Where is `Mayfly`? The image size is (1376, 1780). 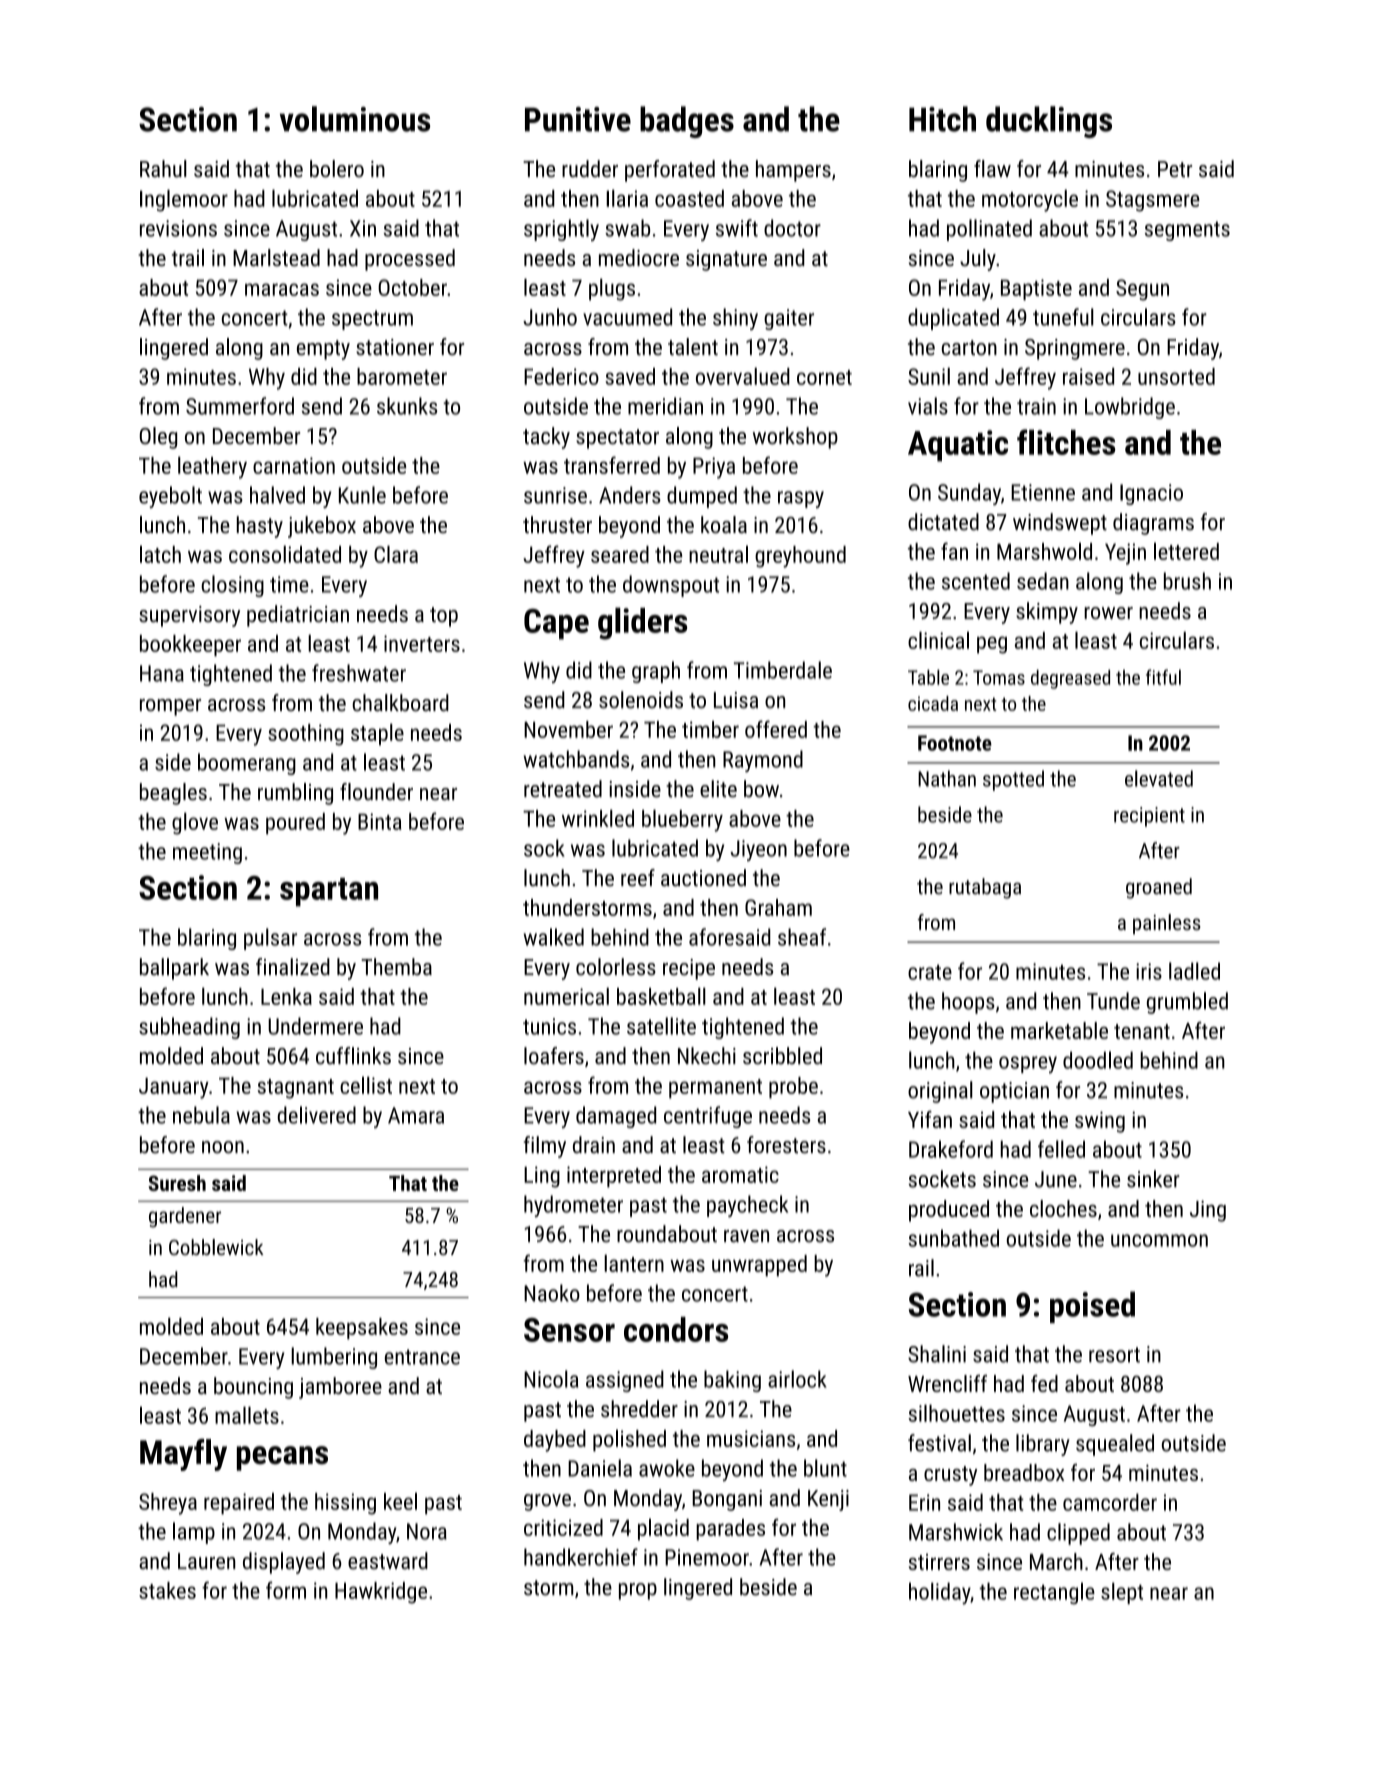
Mayfly is located at coordinates (183, 1455).
